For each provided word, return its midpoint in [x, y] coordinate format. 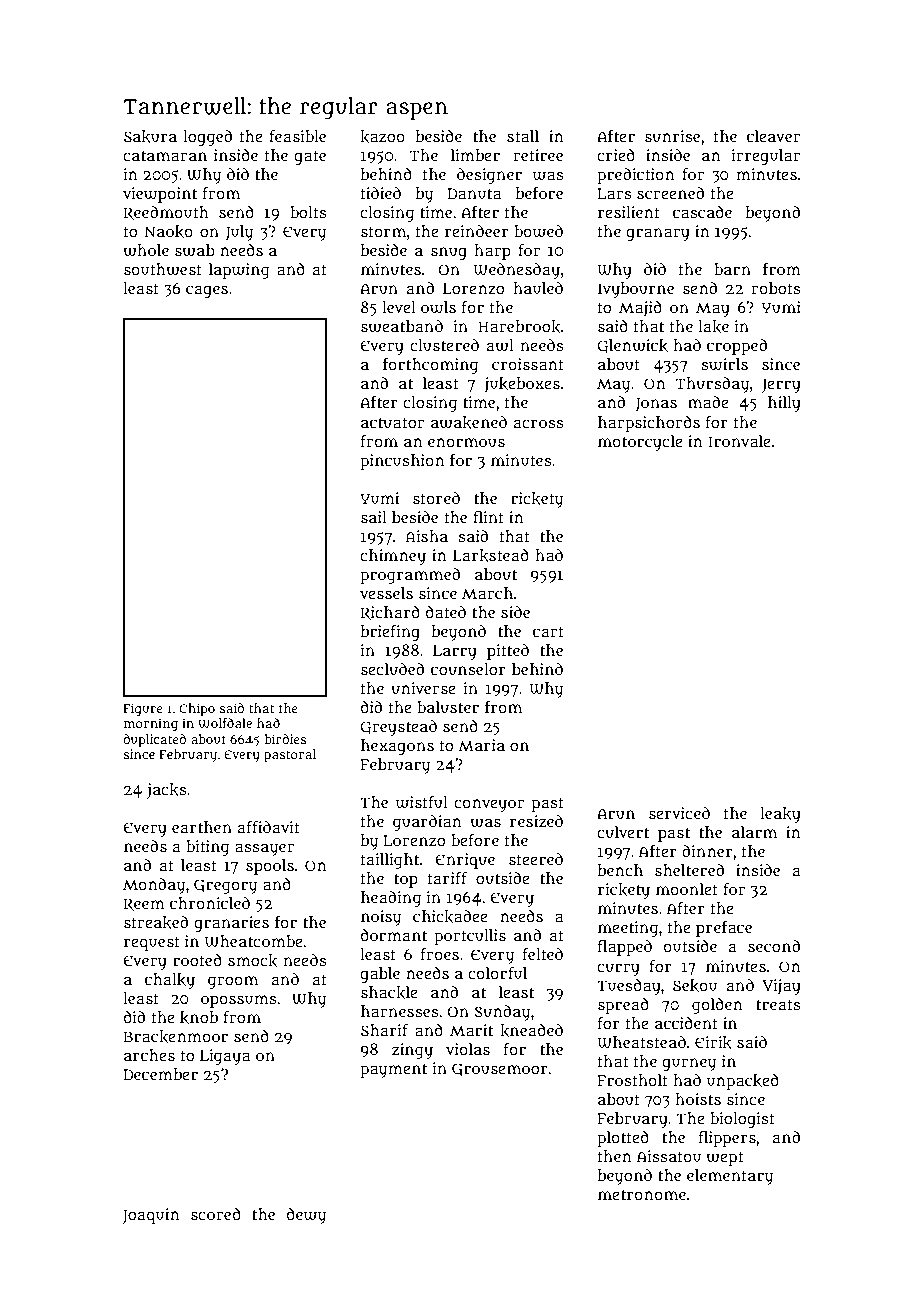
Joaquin [151, 1216]
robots [776, 288]
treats [778, 1004]
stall [523, 136]
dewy [306, 1216]
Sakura [150, 136]
